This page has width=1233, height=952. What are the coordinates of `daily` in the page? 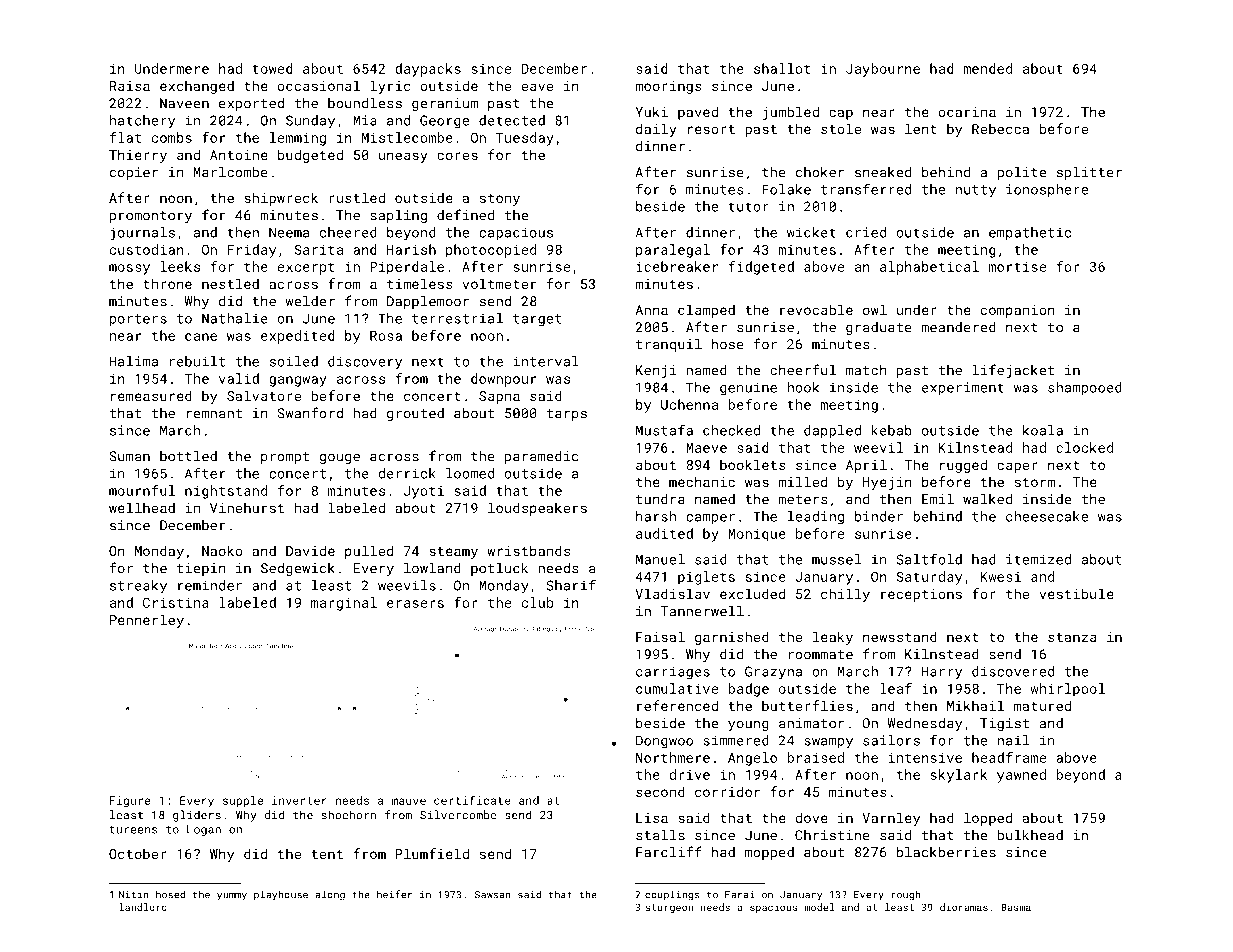 It's located at (656, 130).
